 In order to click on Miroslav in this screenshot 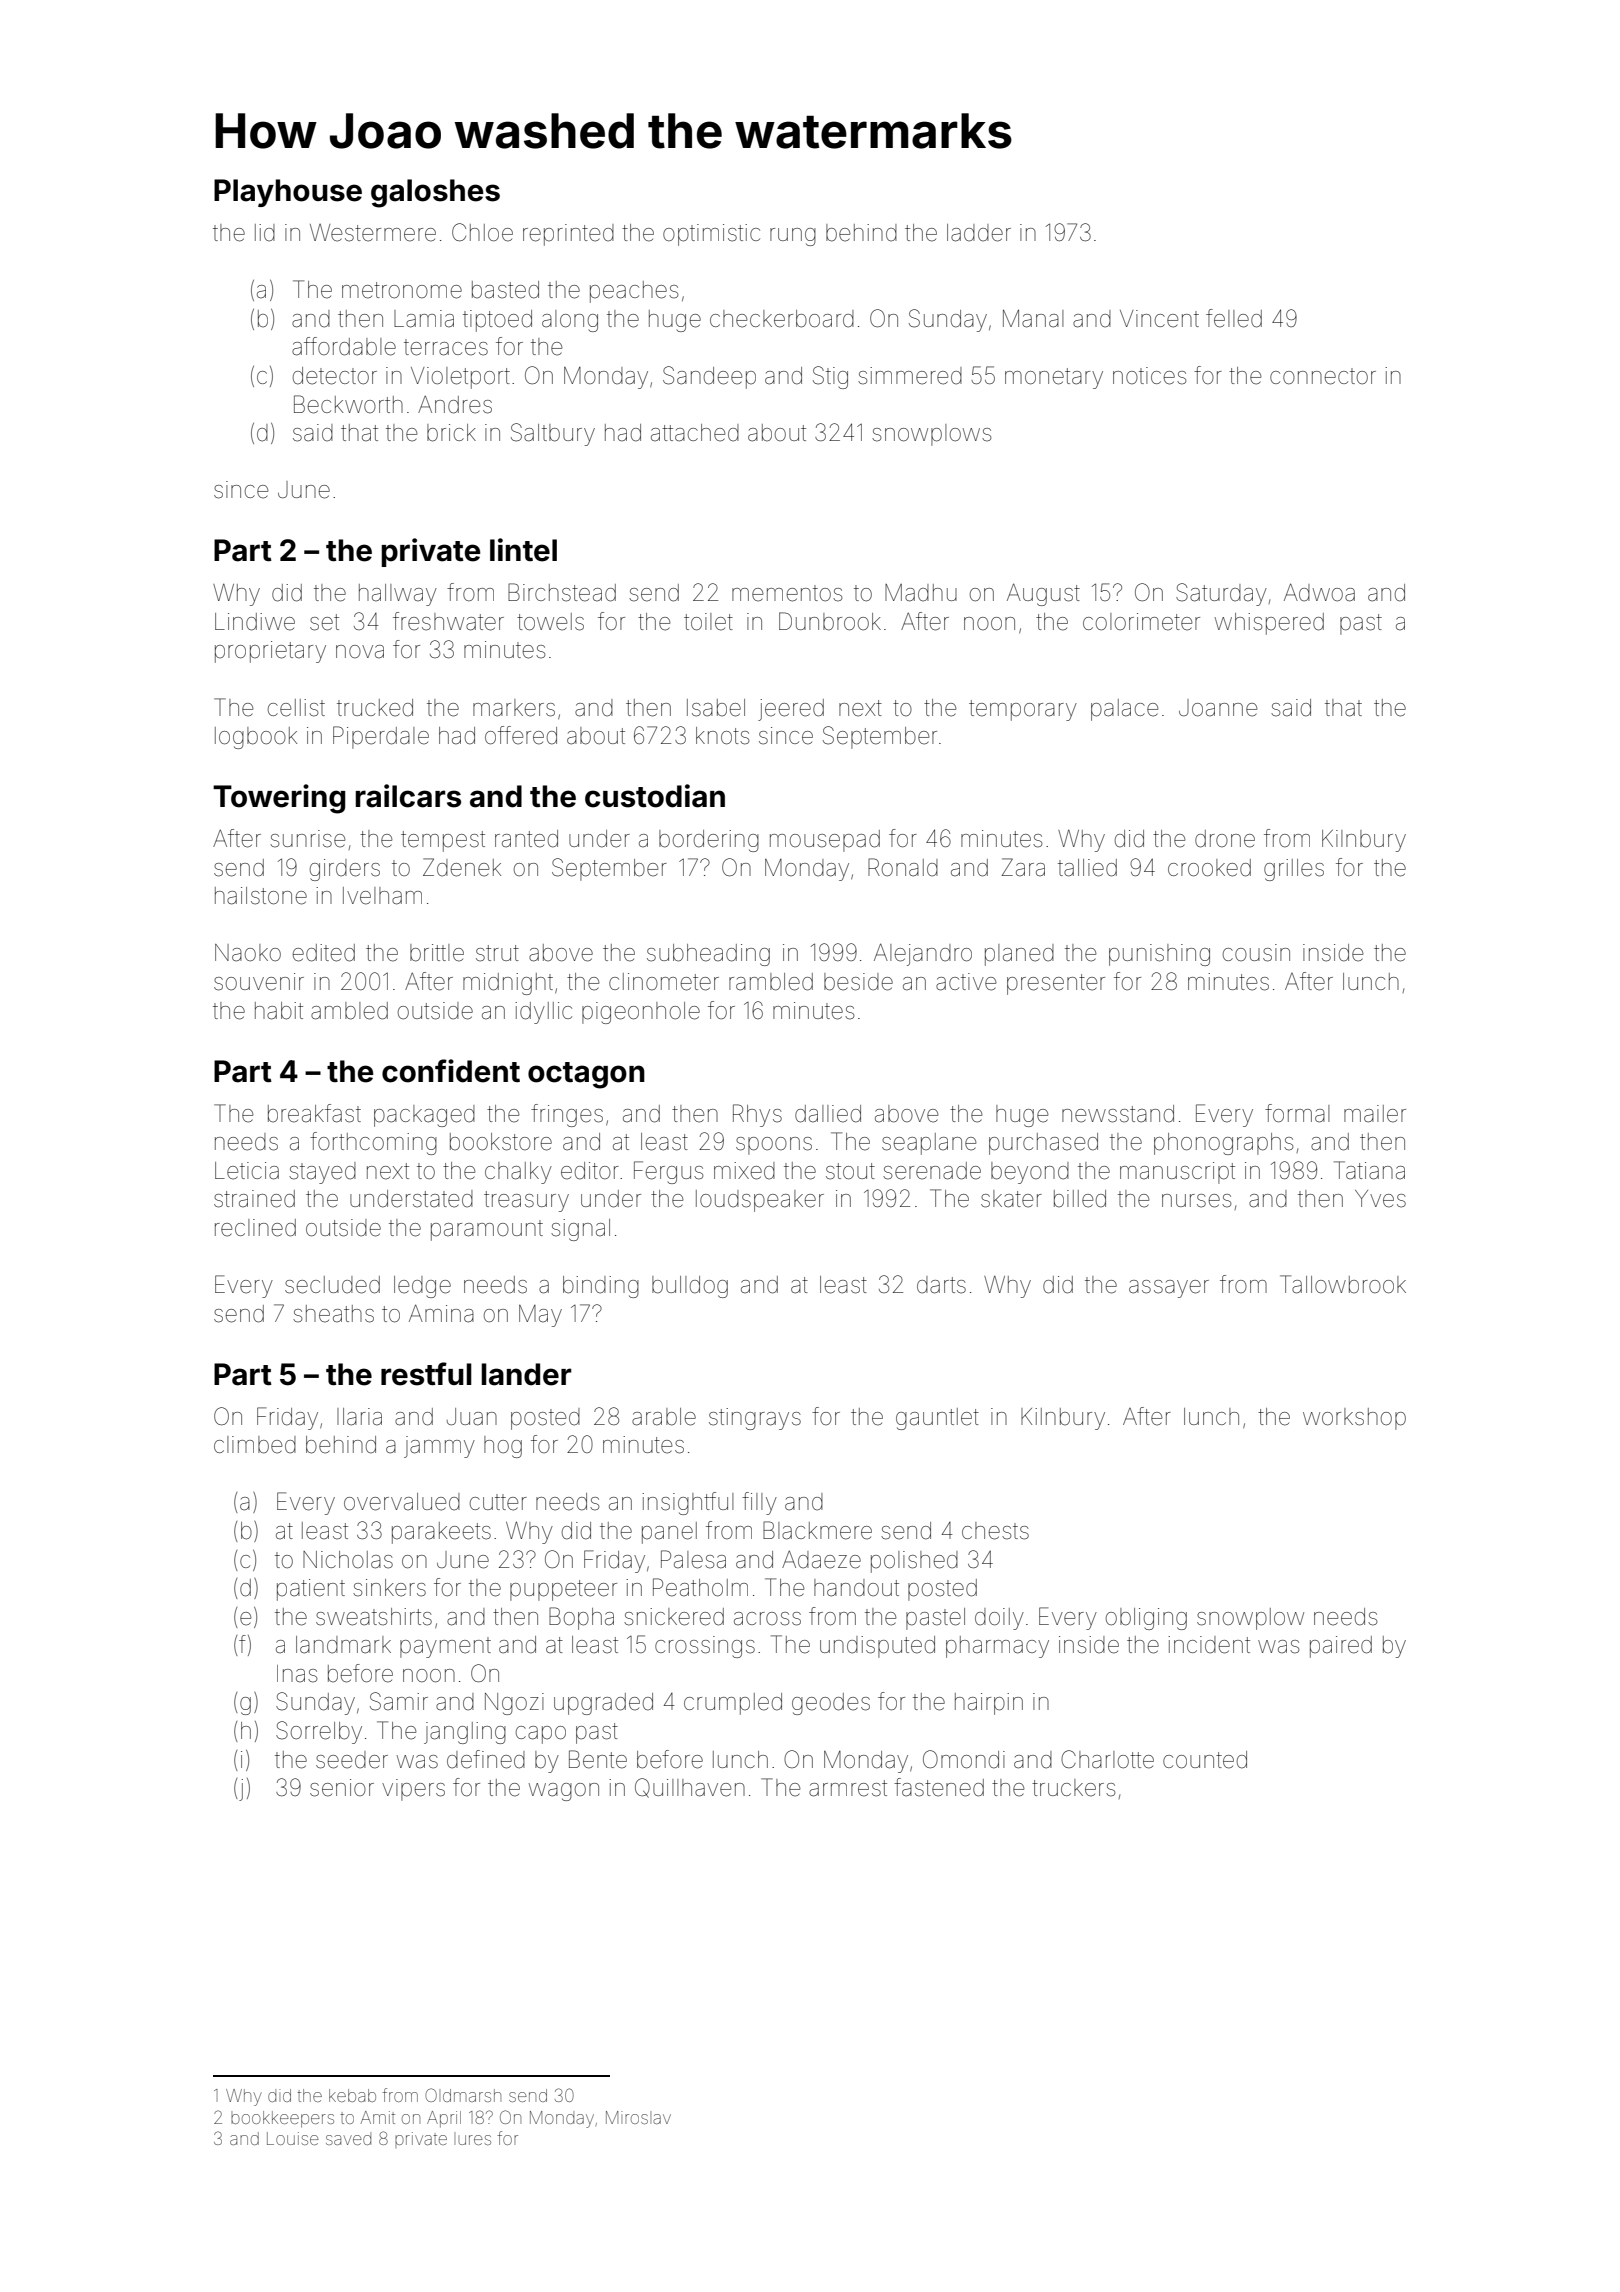, I will do `click(638, 2117)`.
